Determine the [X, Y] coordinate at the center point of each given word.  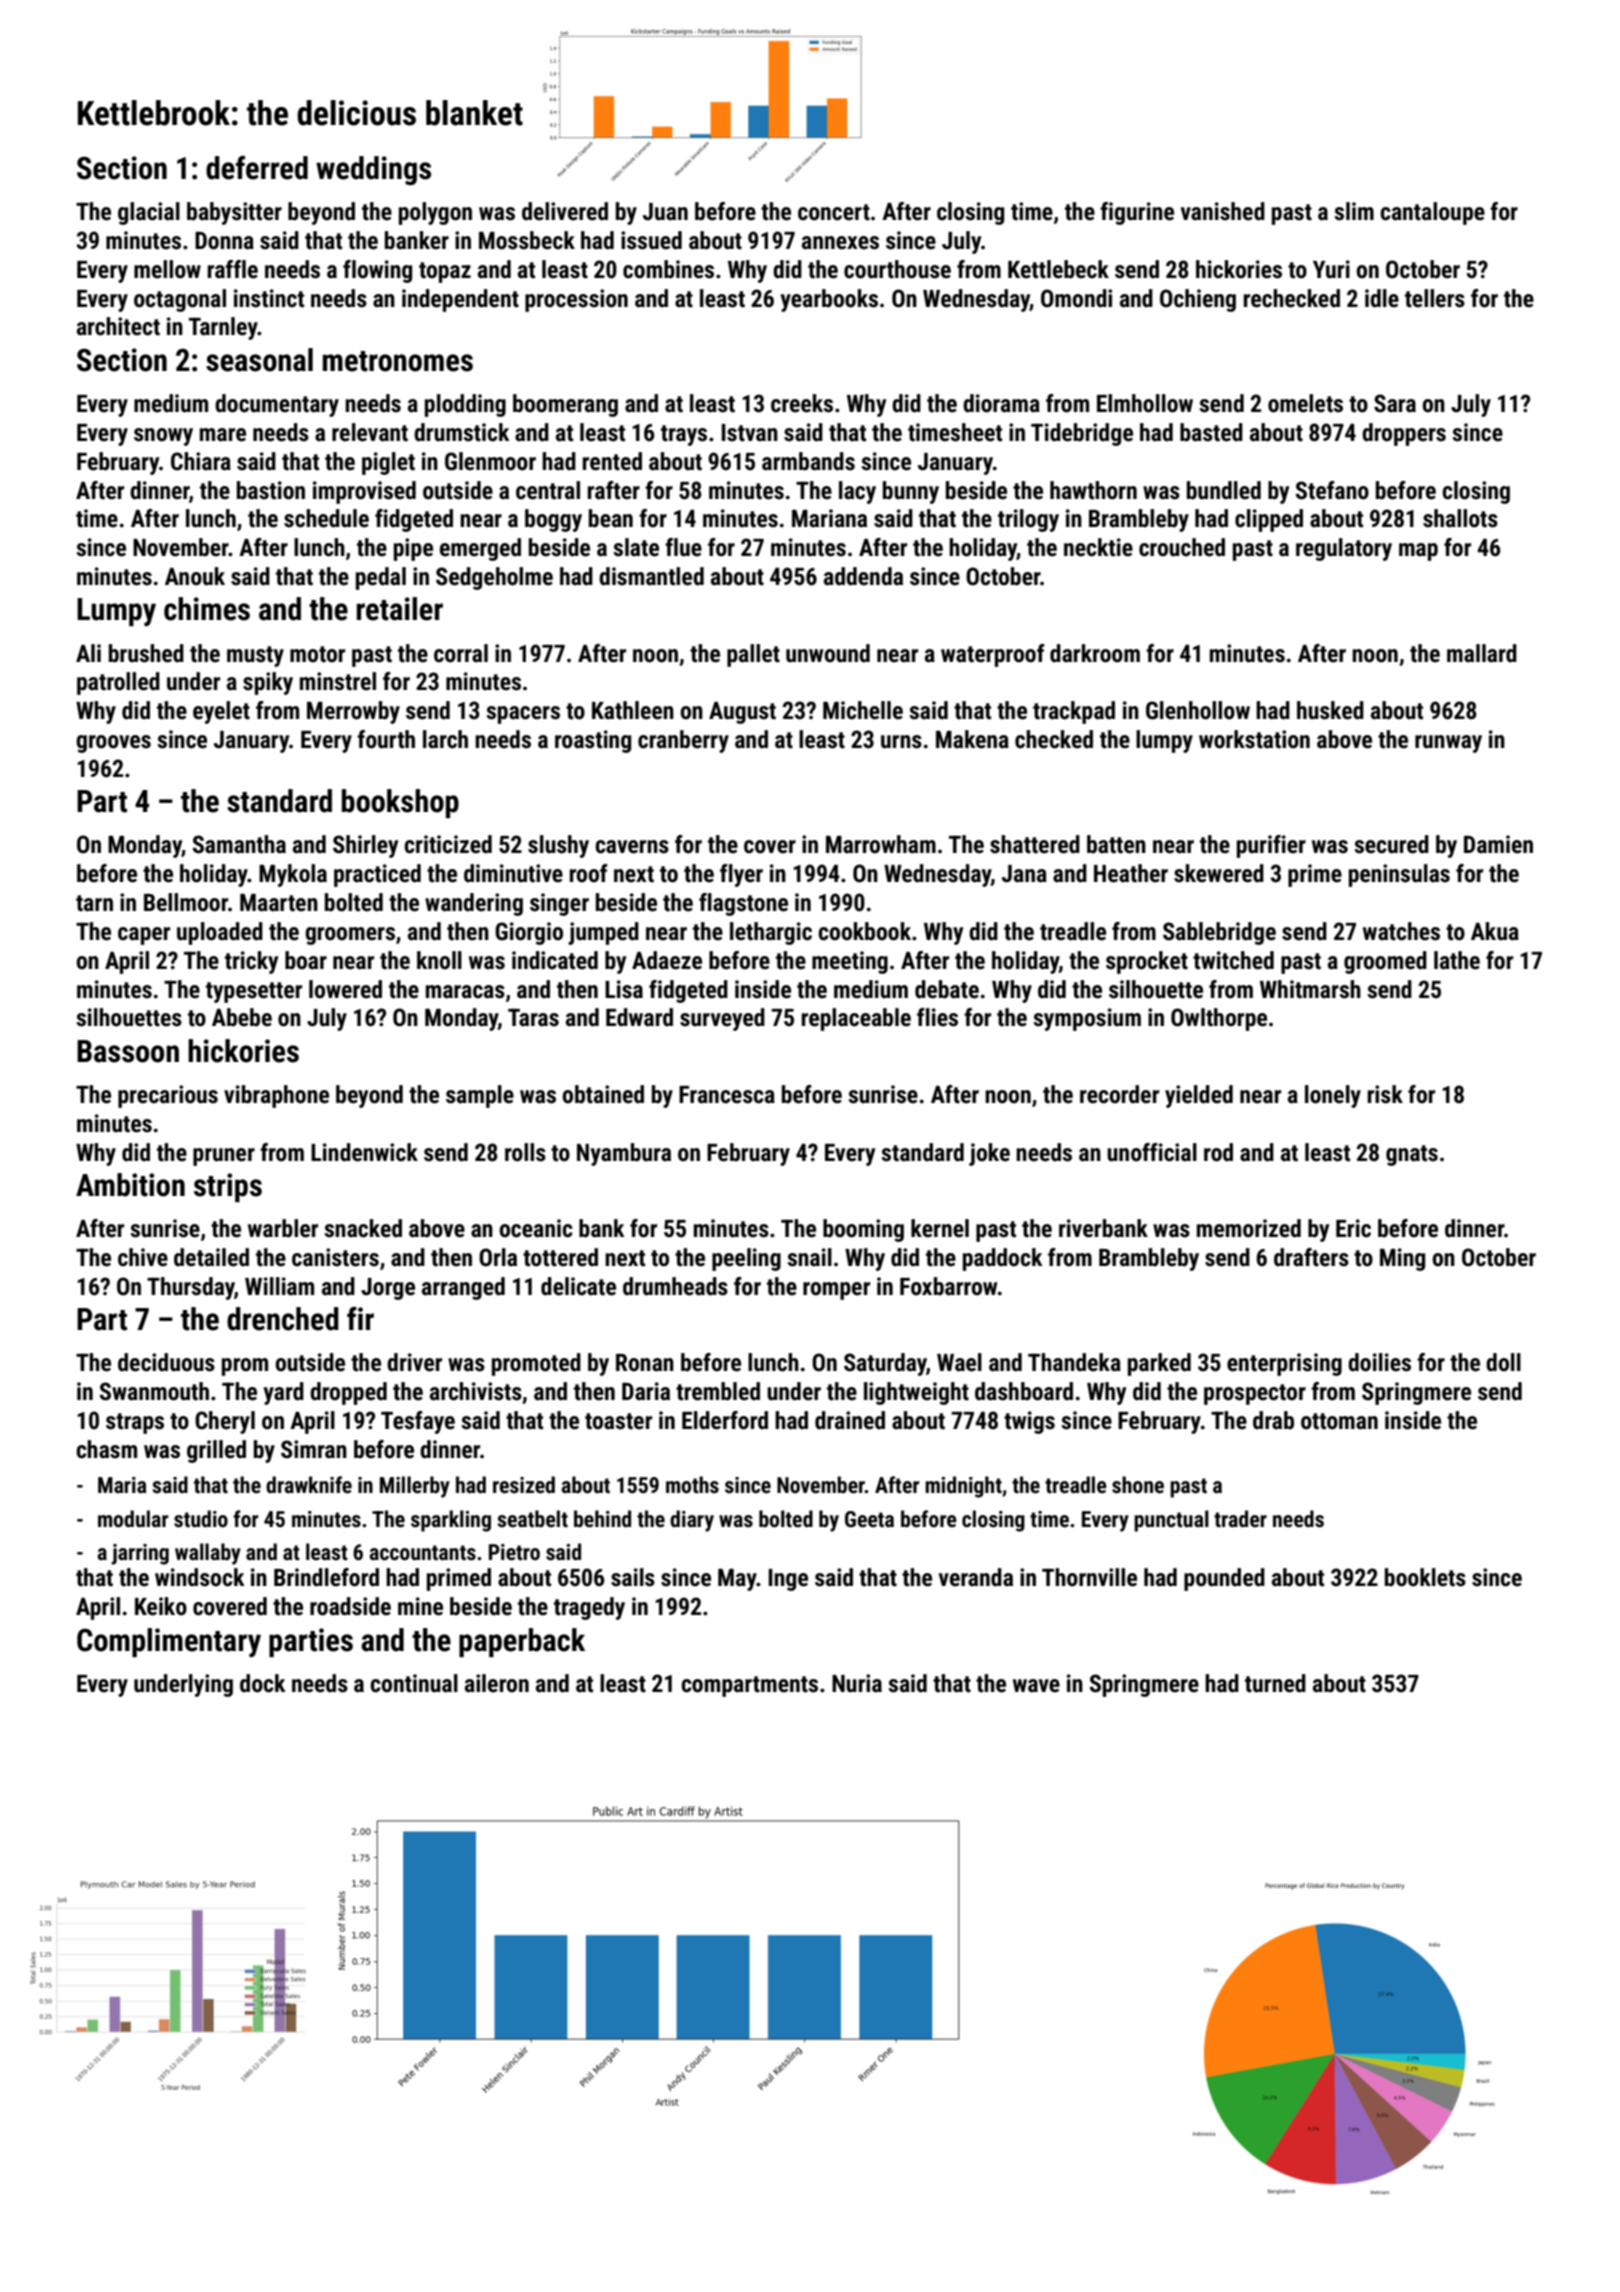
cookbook [864, 931]
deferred [257, 168]
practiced [377, 875]
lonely [1333, 1096]
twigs [1029, 1422]
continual [414, 1683]
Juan [665, 212]
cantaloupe [1432, 213]
